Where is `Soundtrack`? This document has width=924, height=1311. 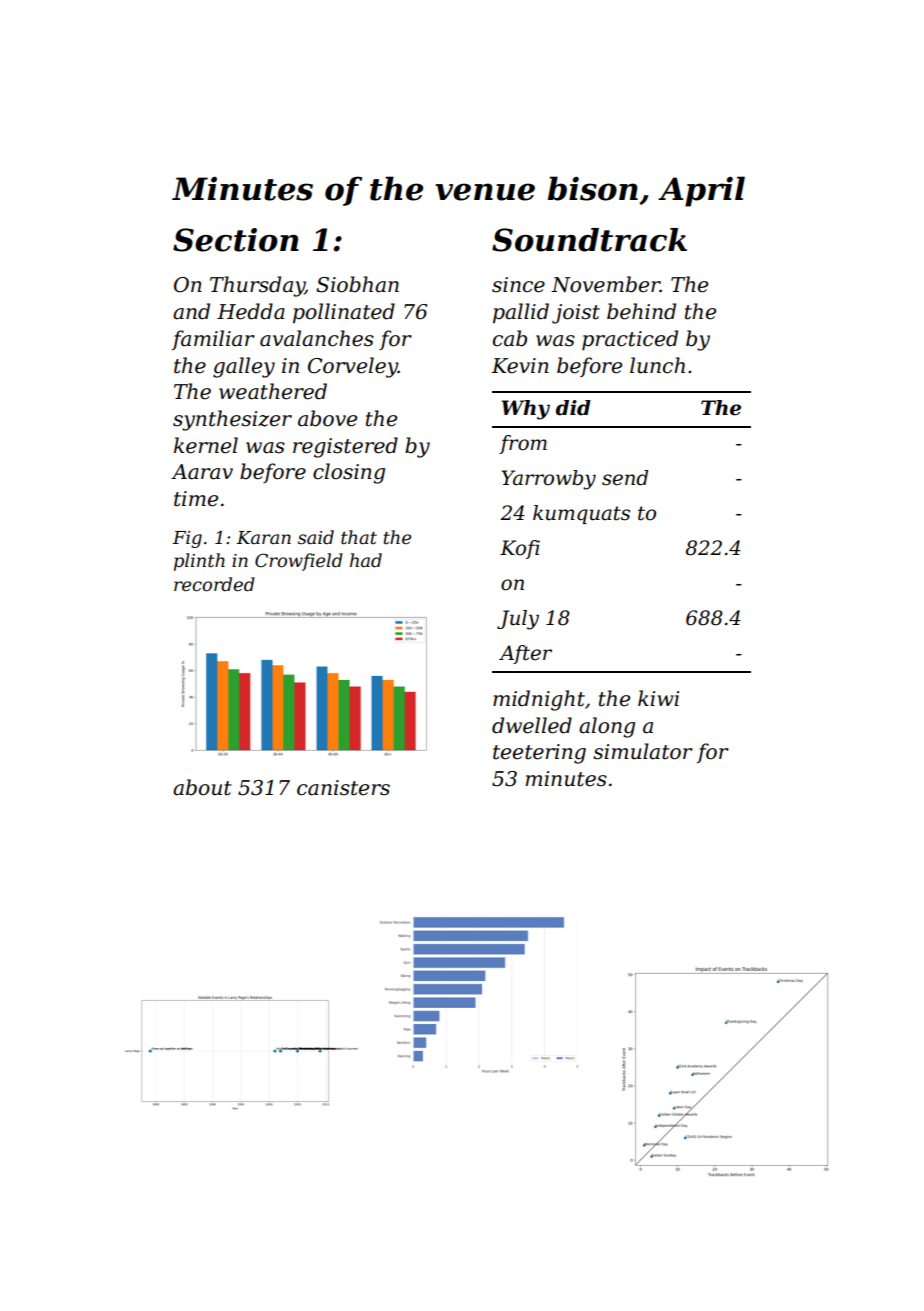 Soundtrack is located at coordinates (589, 240).
